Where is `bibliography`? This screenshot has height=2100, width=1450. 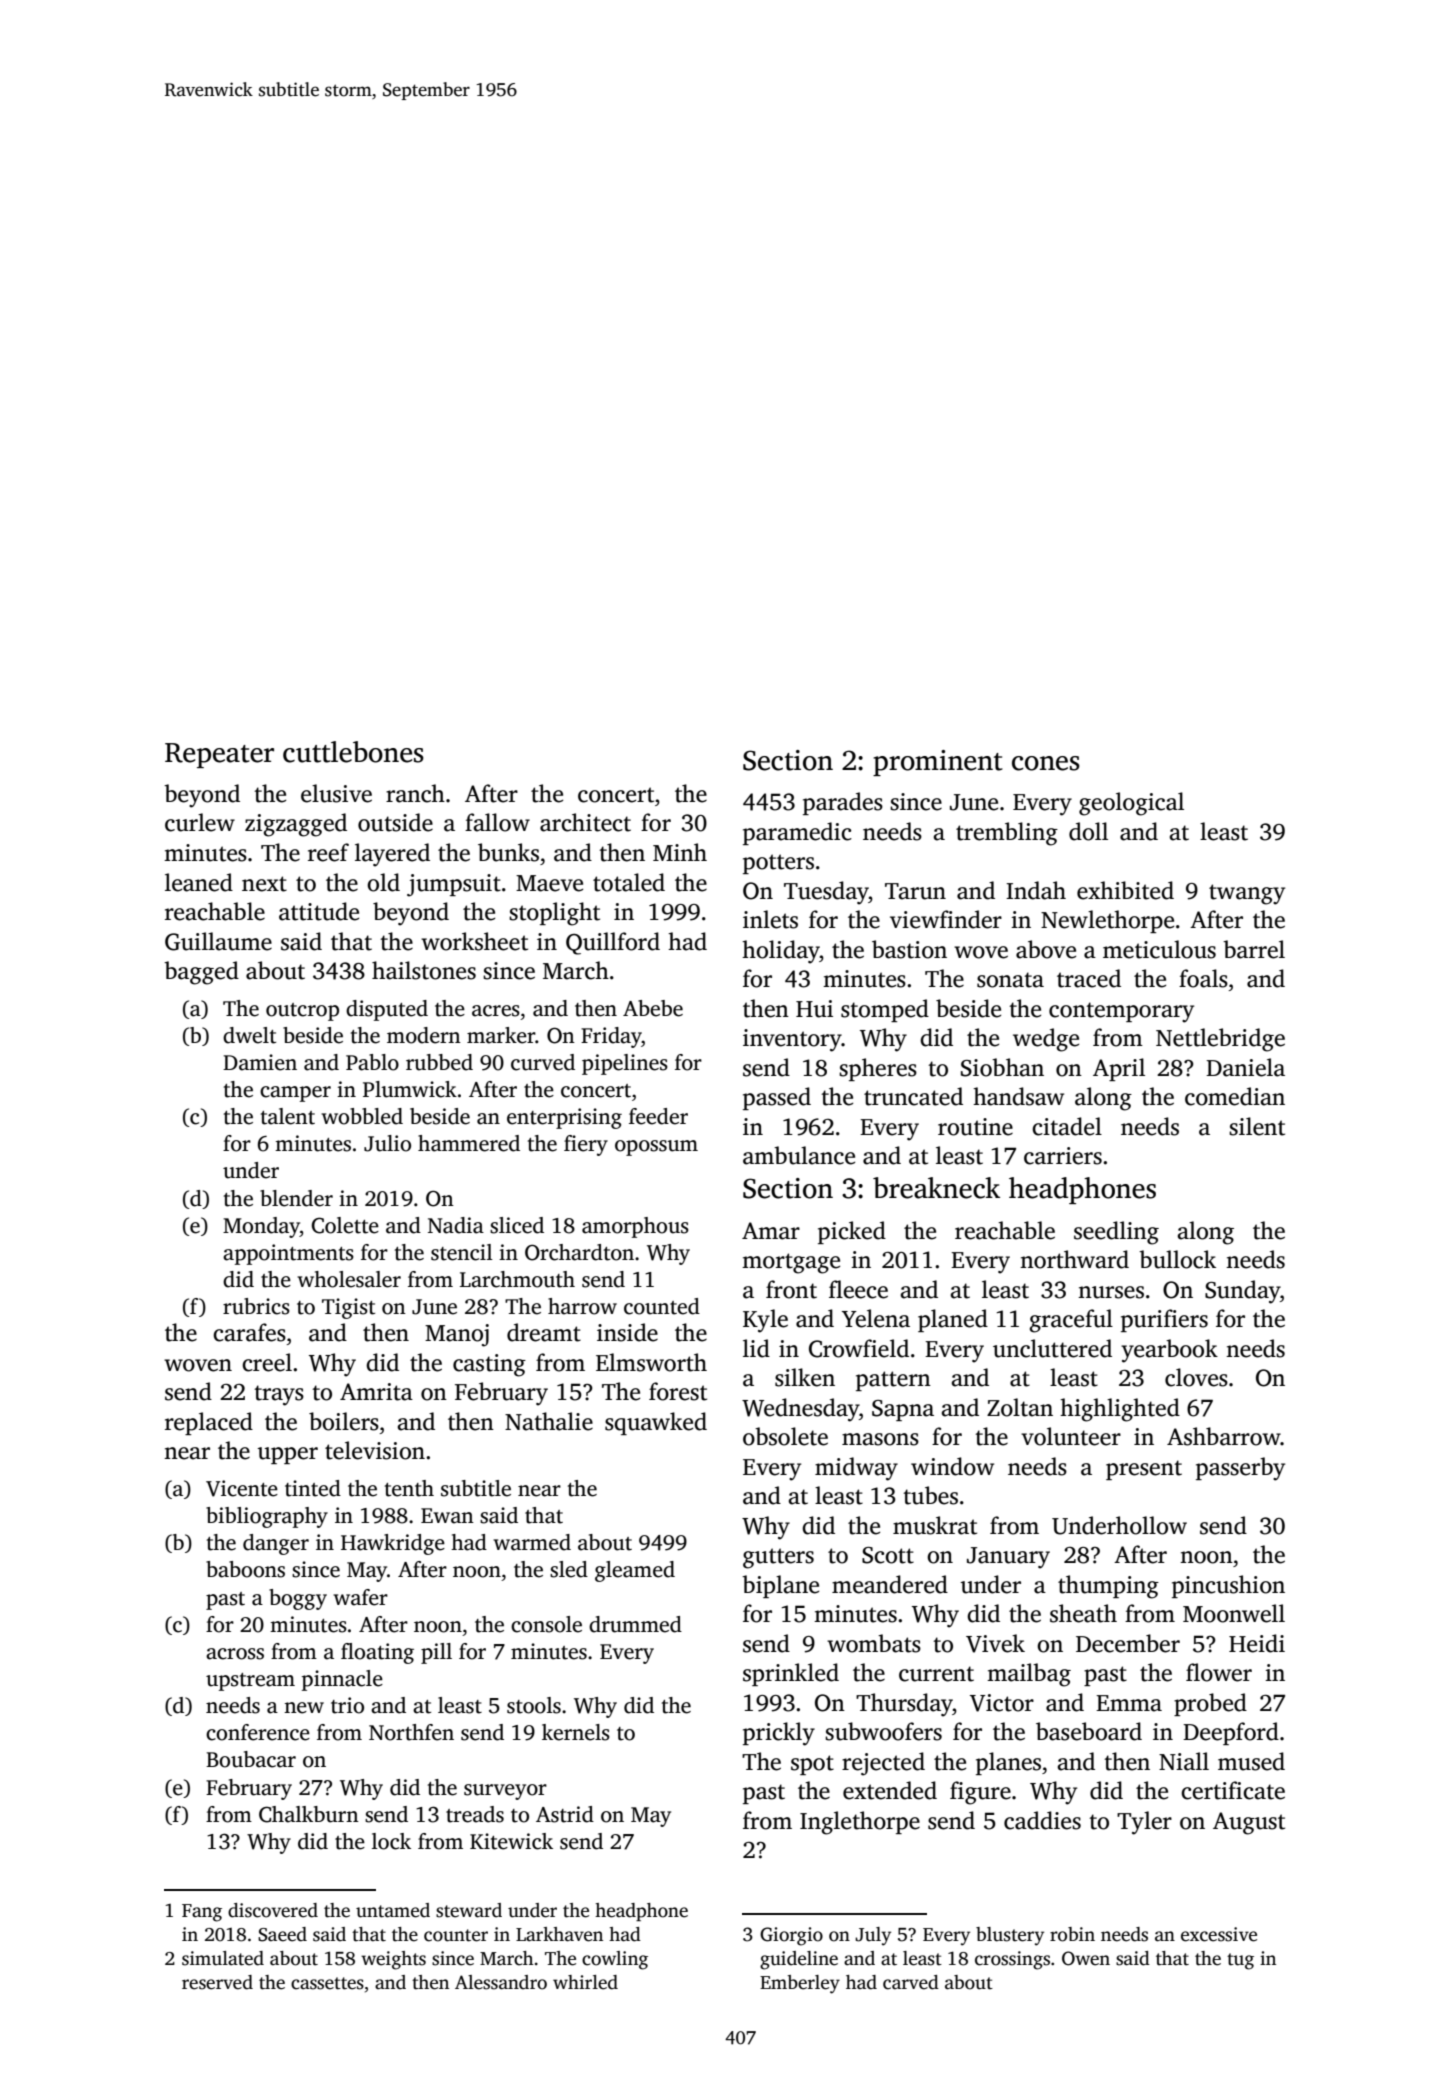
bibliography is located at coordinates (267, 1517).
